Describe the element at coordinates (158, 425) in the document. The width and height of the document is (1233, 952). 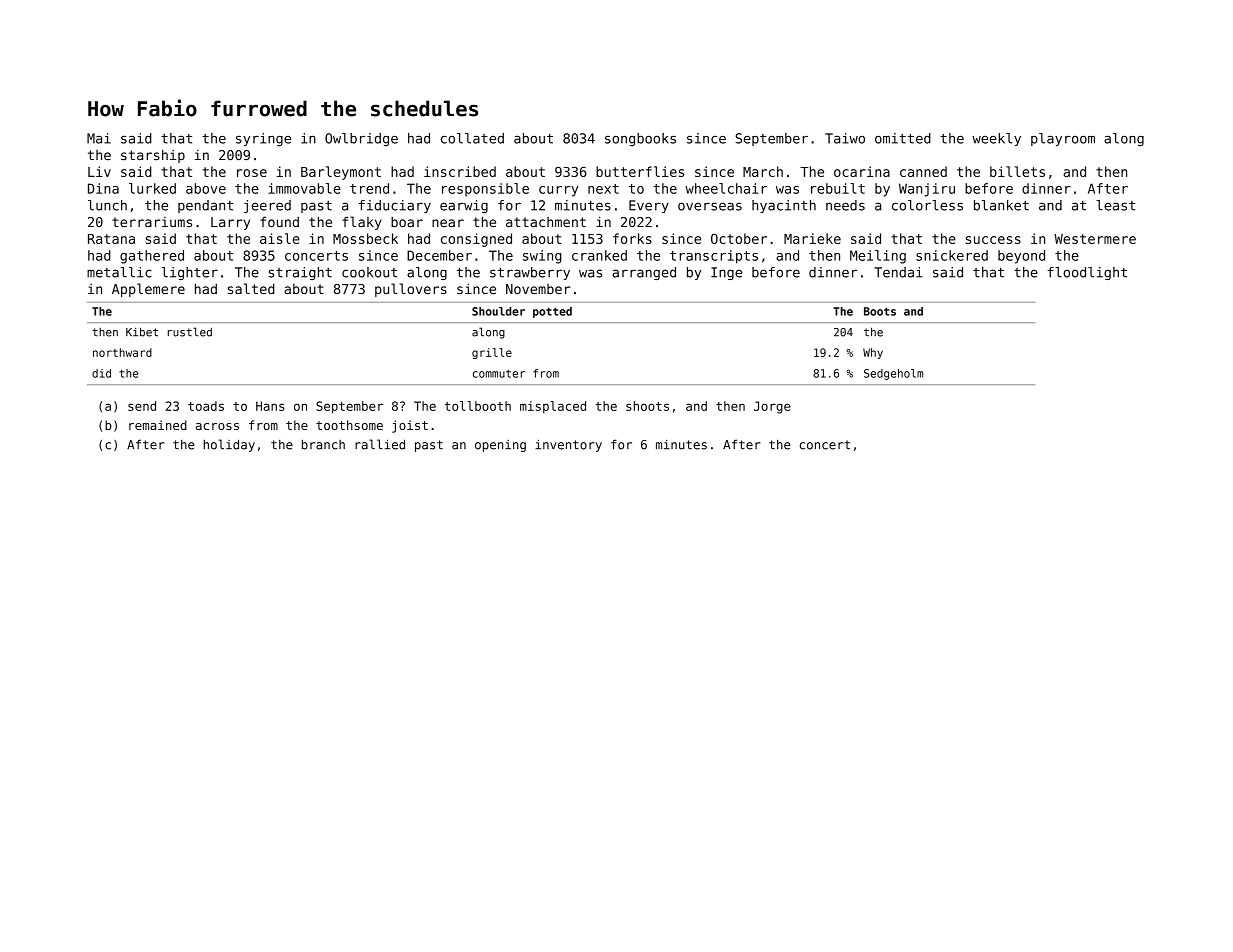
I see `remained` at that location.
